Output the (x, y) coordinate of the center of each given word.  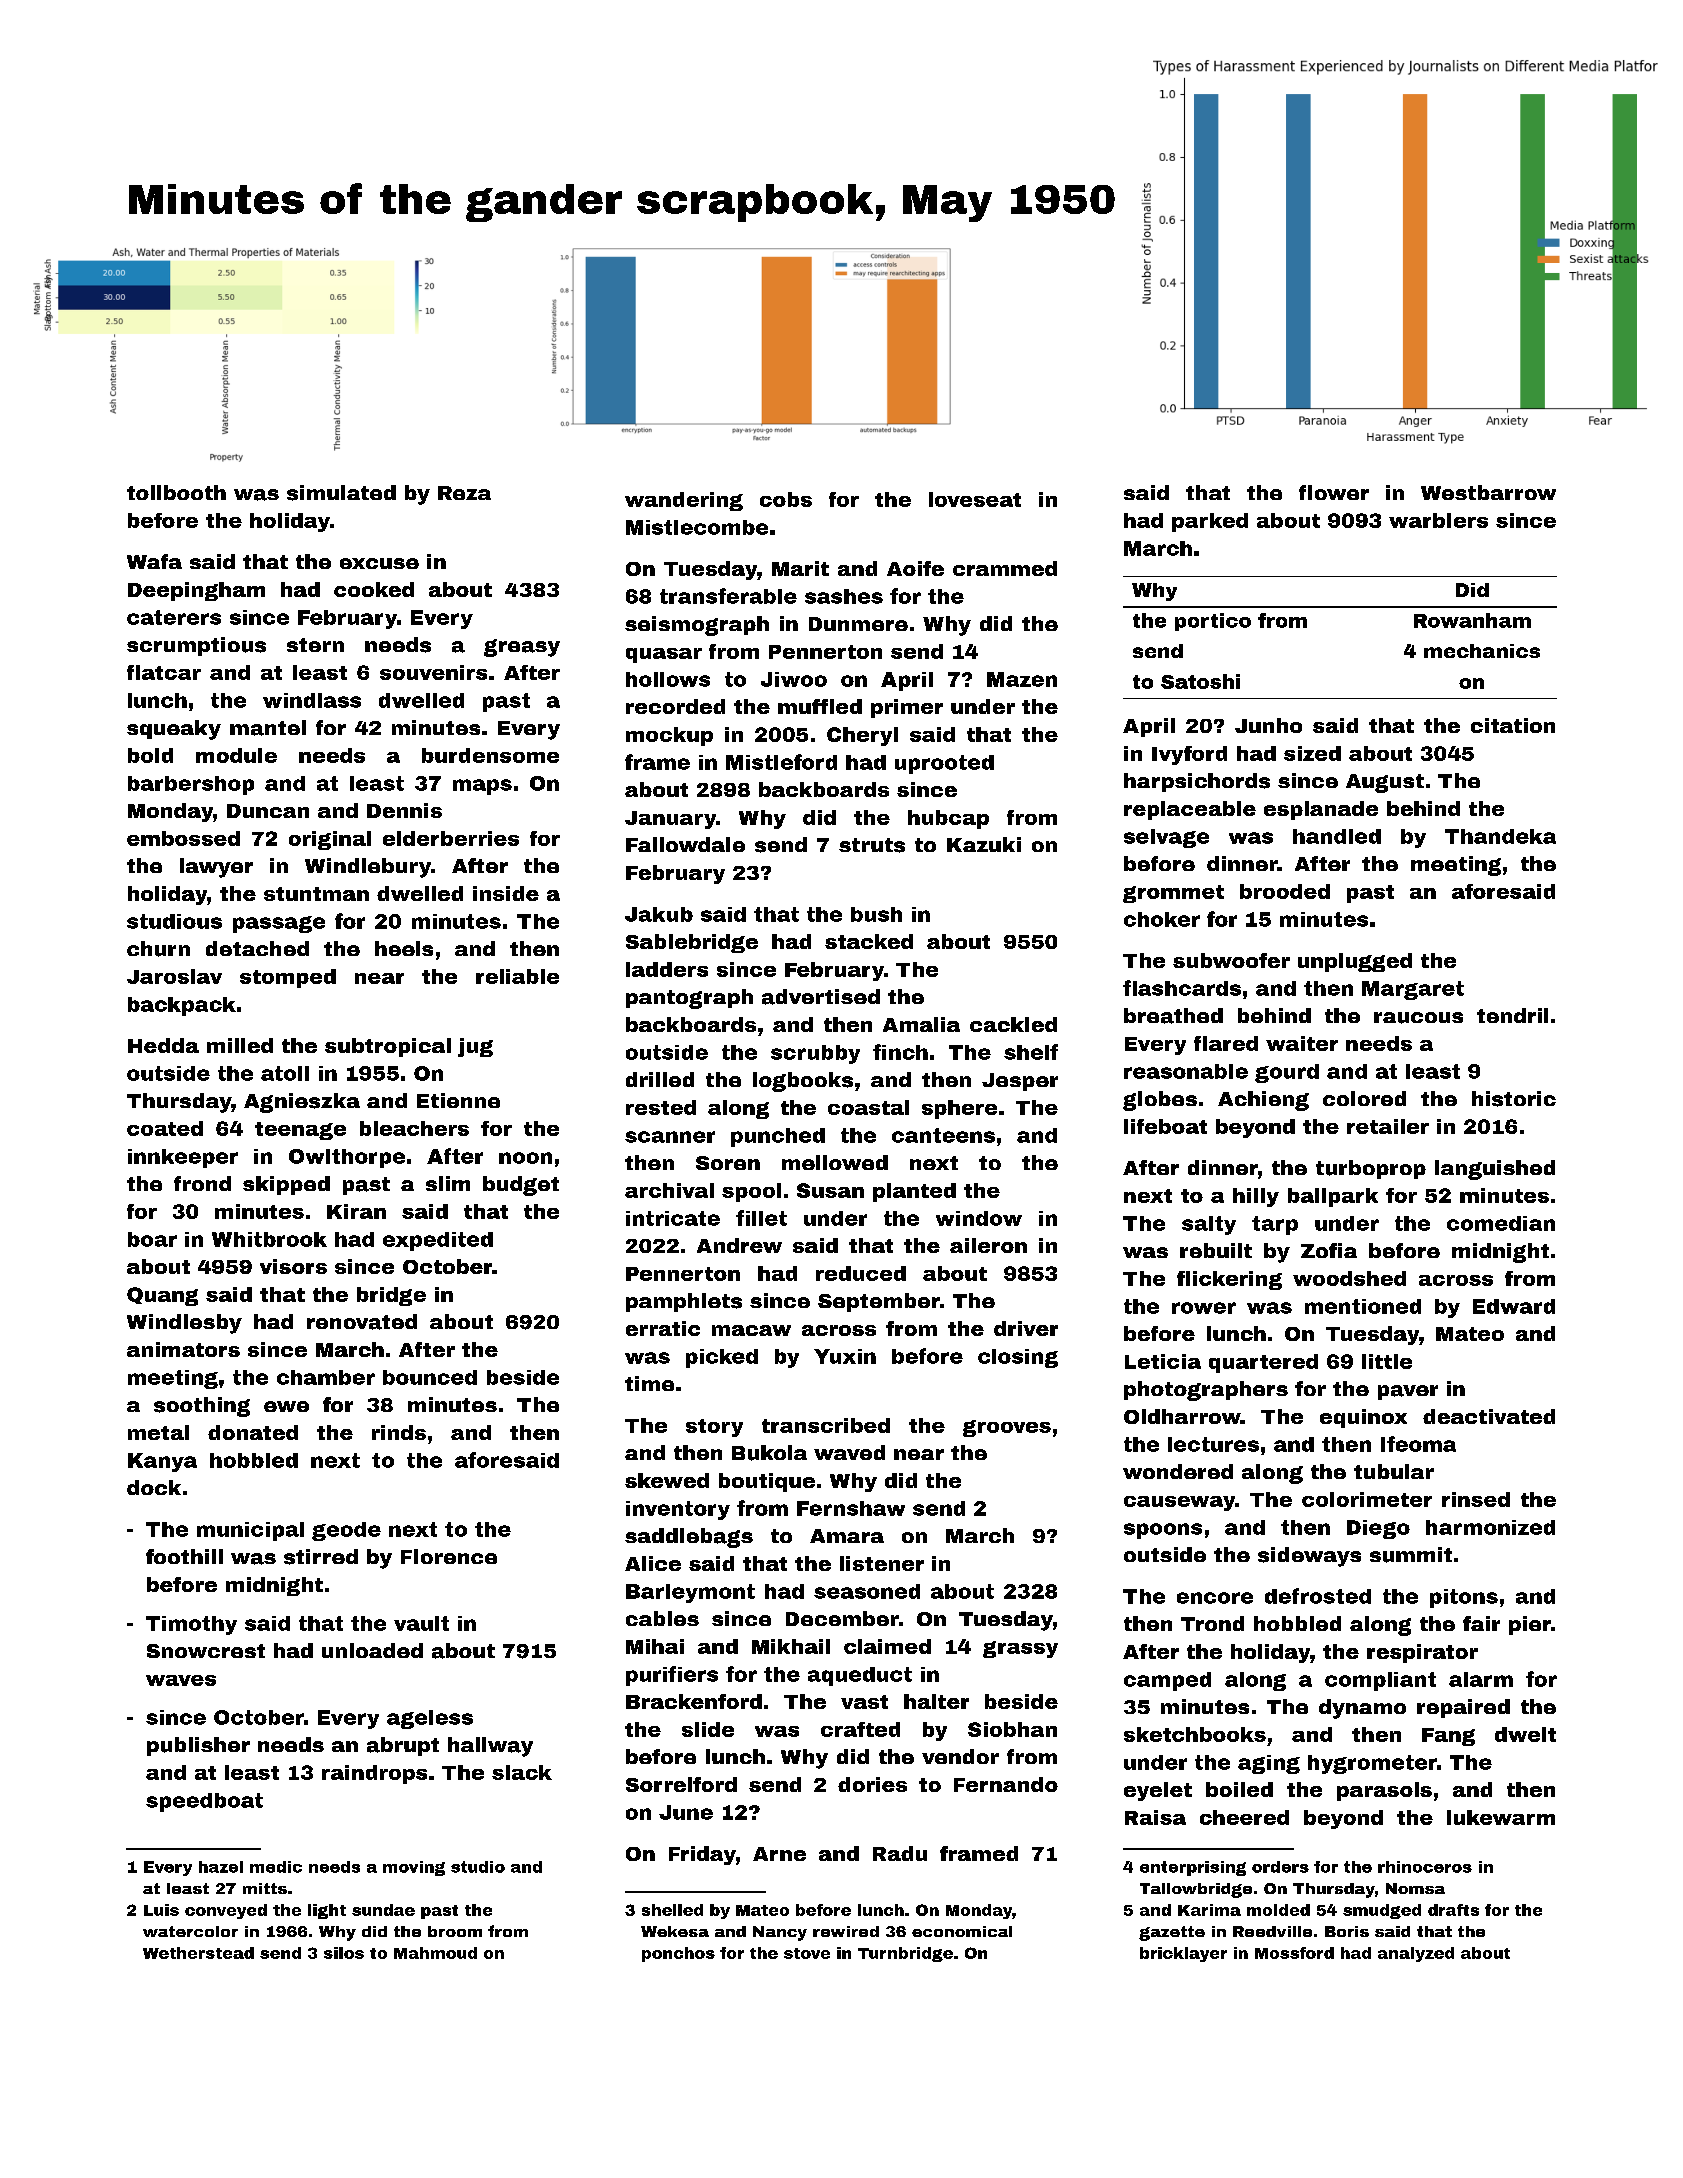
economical (962, 1931)
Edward (1514, 1306)
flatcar (164, 672)
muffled (820, 706)
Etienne (458, 1100)
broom (455, 1931)
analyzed (1416, 1954)
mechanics (1482, 651)
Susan (830, 1190)
